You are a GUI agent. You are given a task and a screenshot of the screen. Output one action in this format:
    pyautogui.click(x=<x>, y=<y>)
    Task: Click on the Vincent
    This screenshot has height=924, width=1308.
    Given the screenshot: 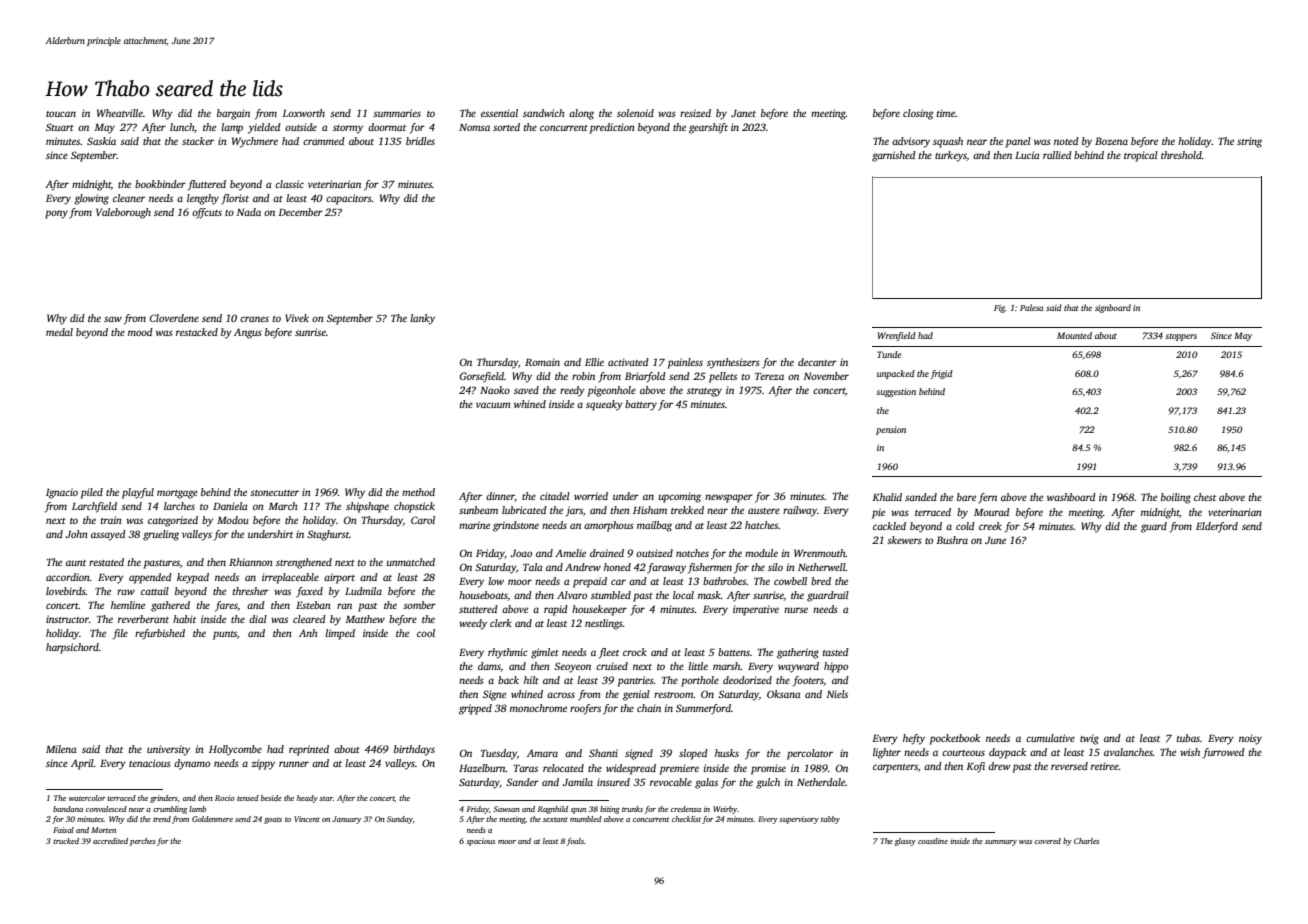 What is the action you would take?
    pyautogui.click(x=307, y=819)
